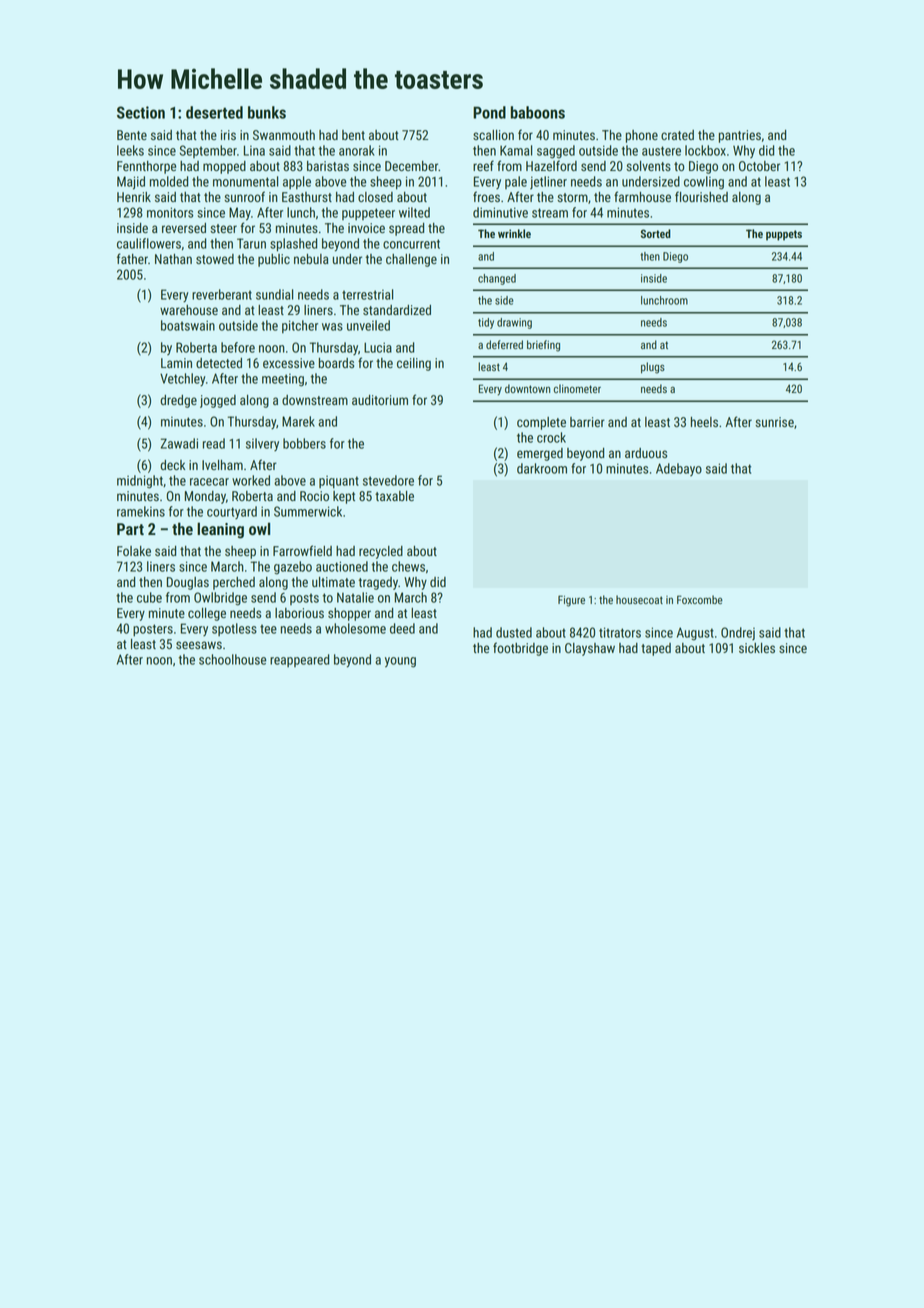  What do you see at coordinates (274, 260) in the screenshot?
I see `public` at bounding box center [274, 260].
